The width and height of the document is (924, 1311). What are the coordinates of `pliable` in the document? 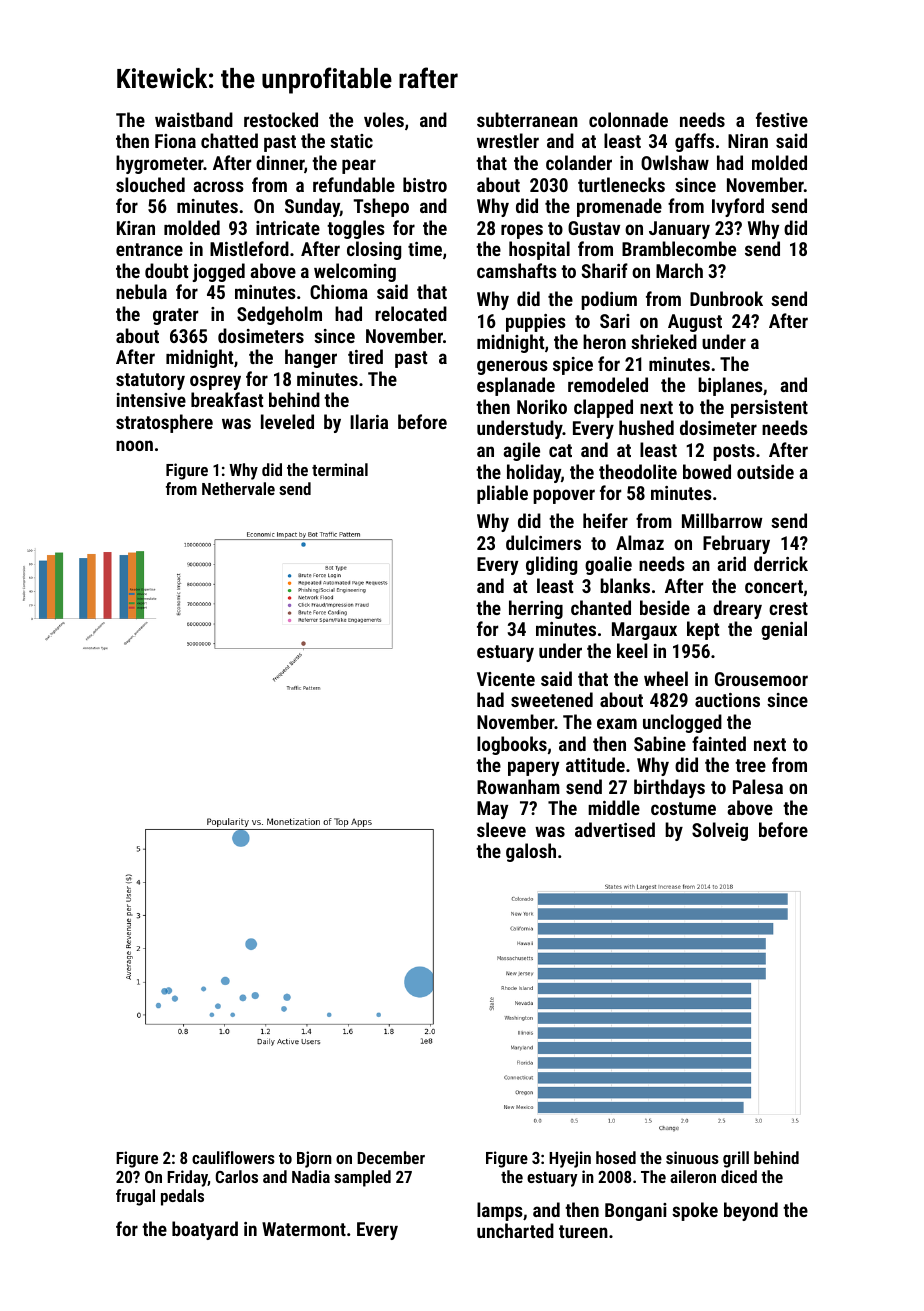 It's located at (502, 494).
